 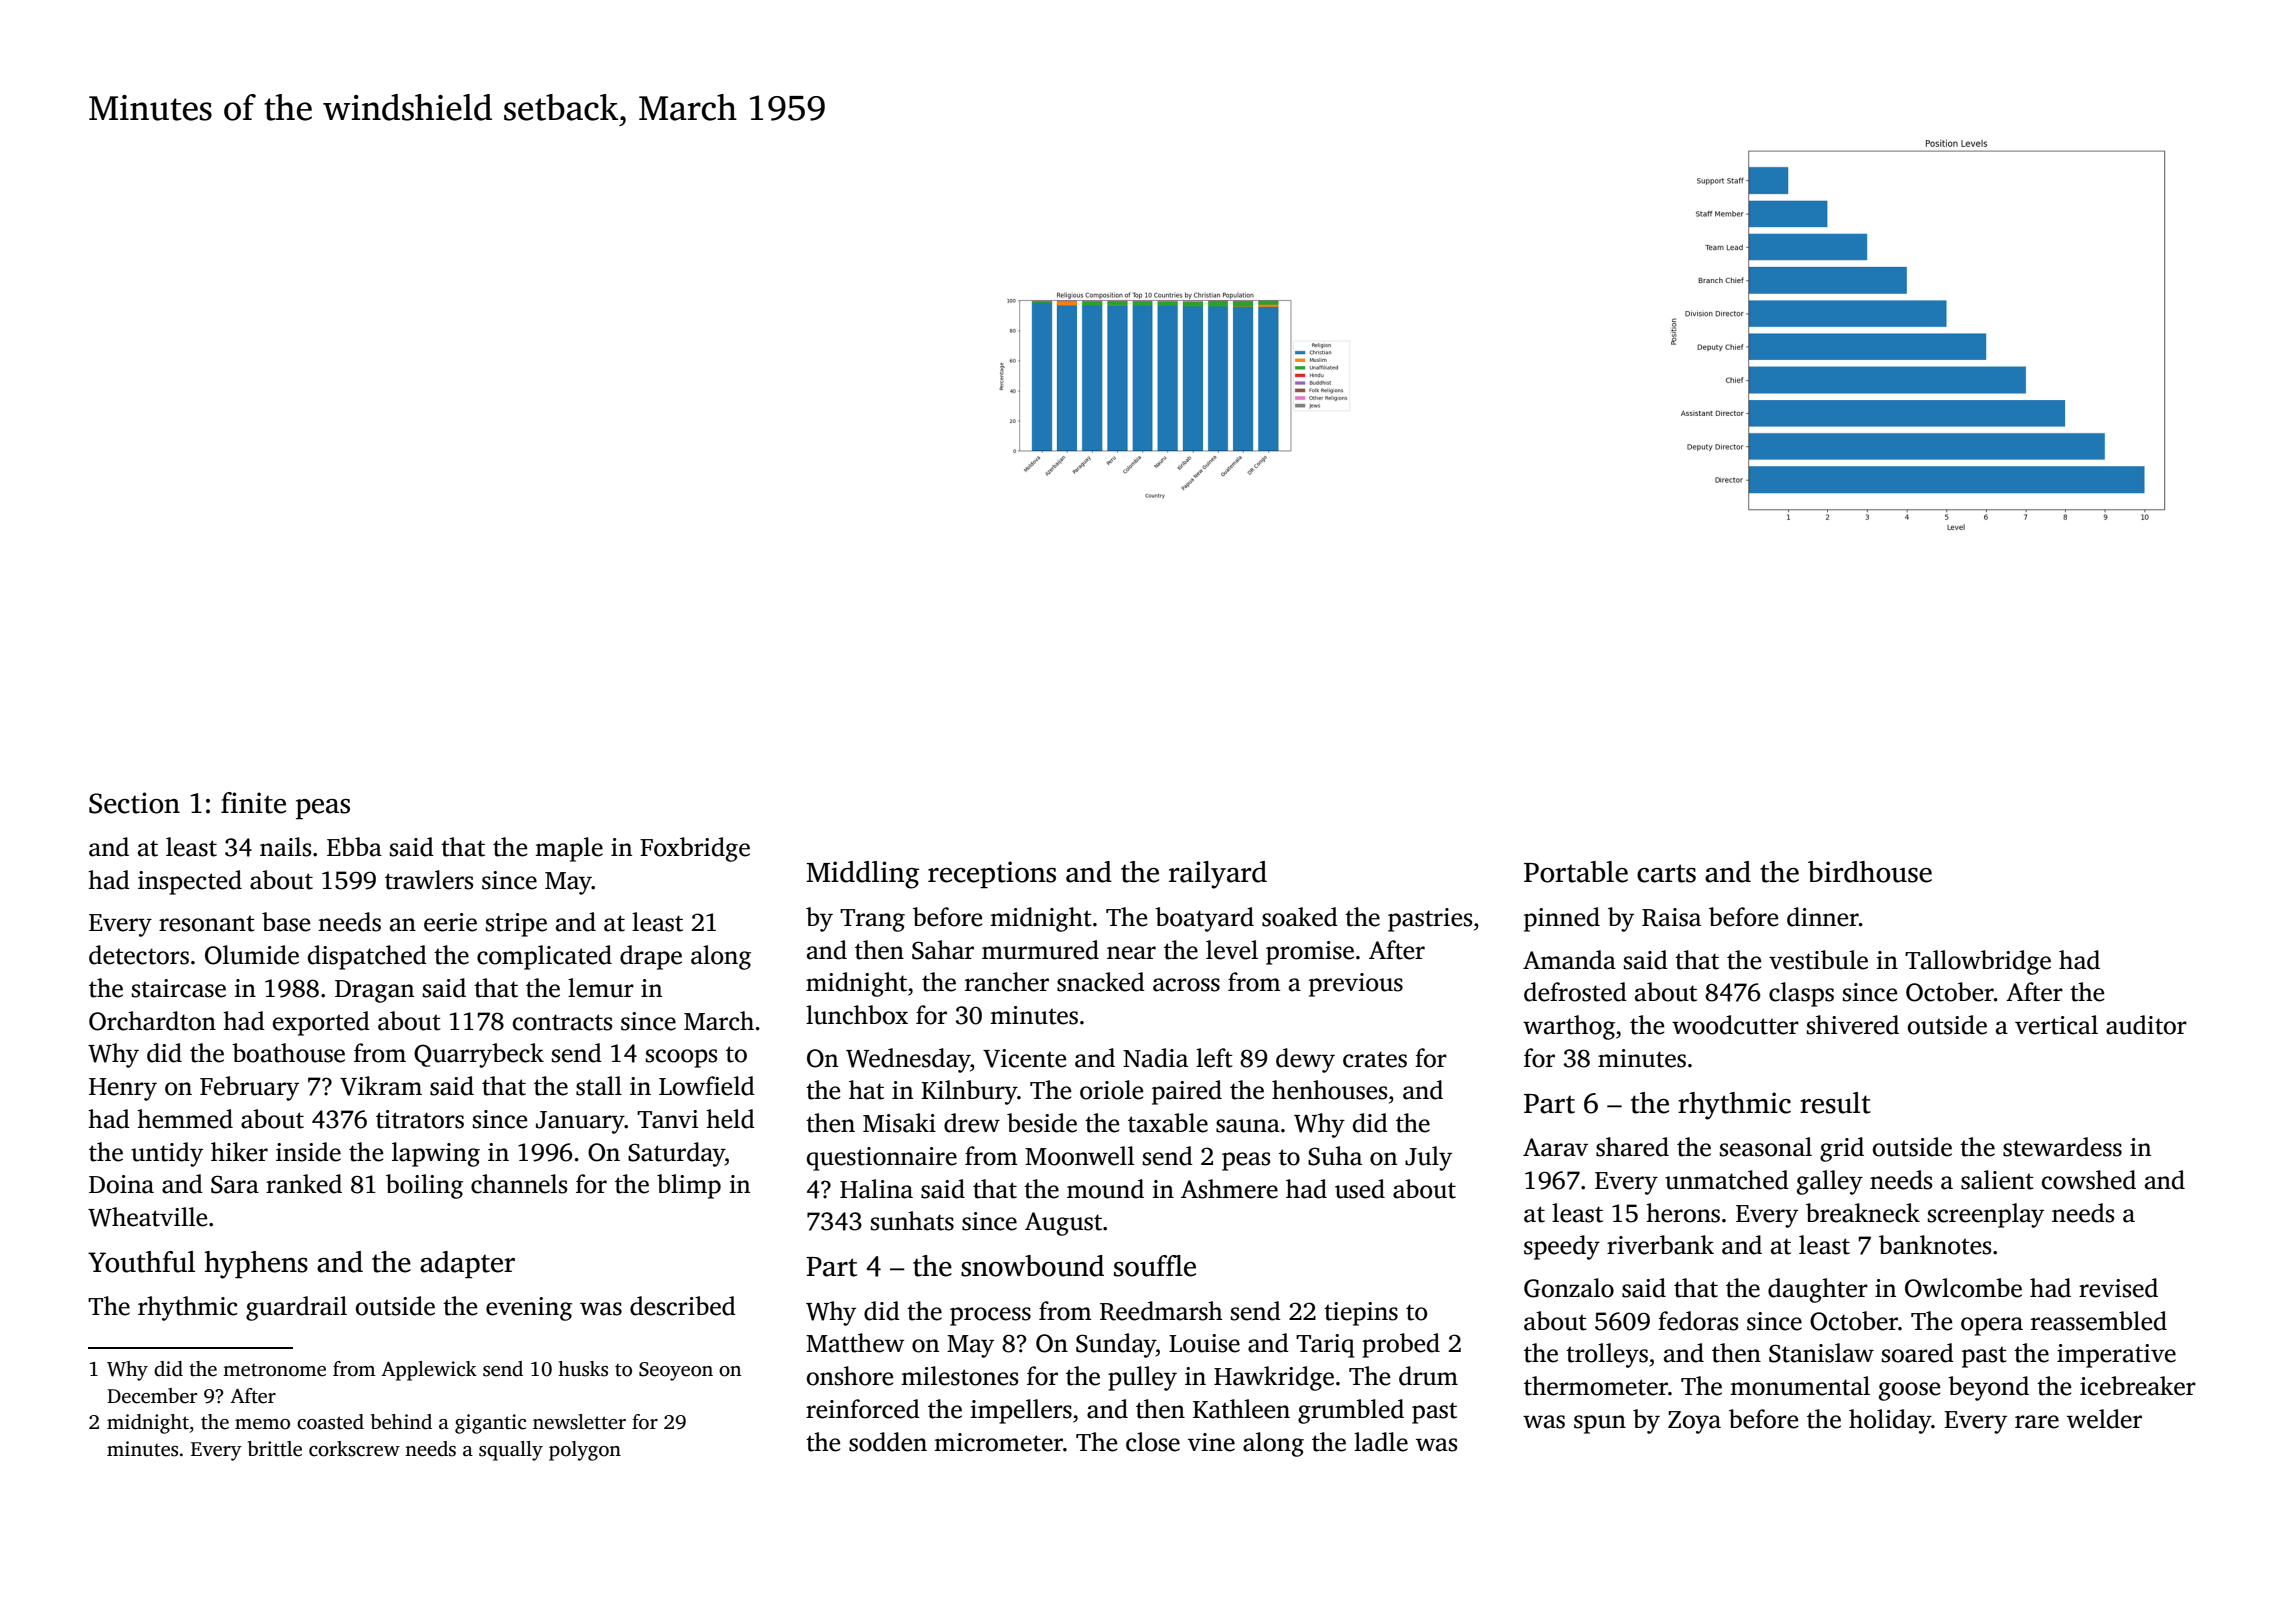 What do you see at coordinates (969, 1092) in the screenshot?
I see `Kilnbury` at bounding box center [969, 1092].
